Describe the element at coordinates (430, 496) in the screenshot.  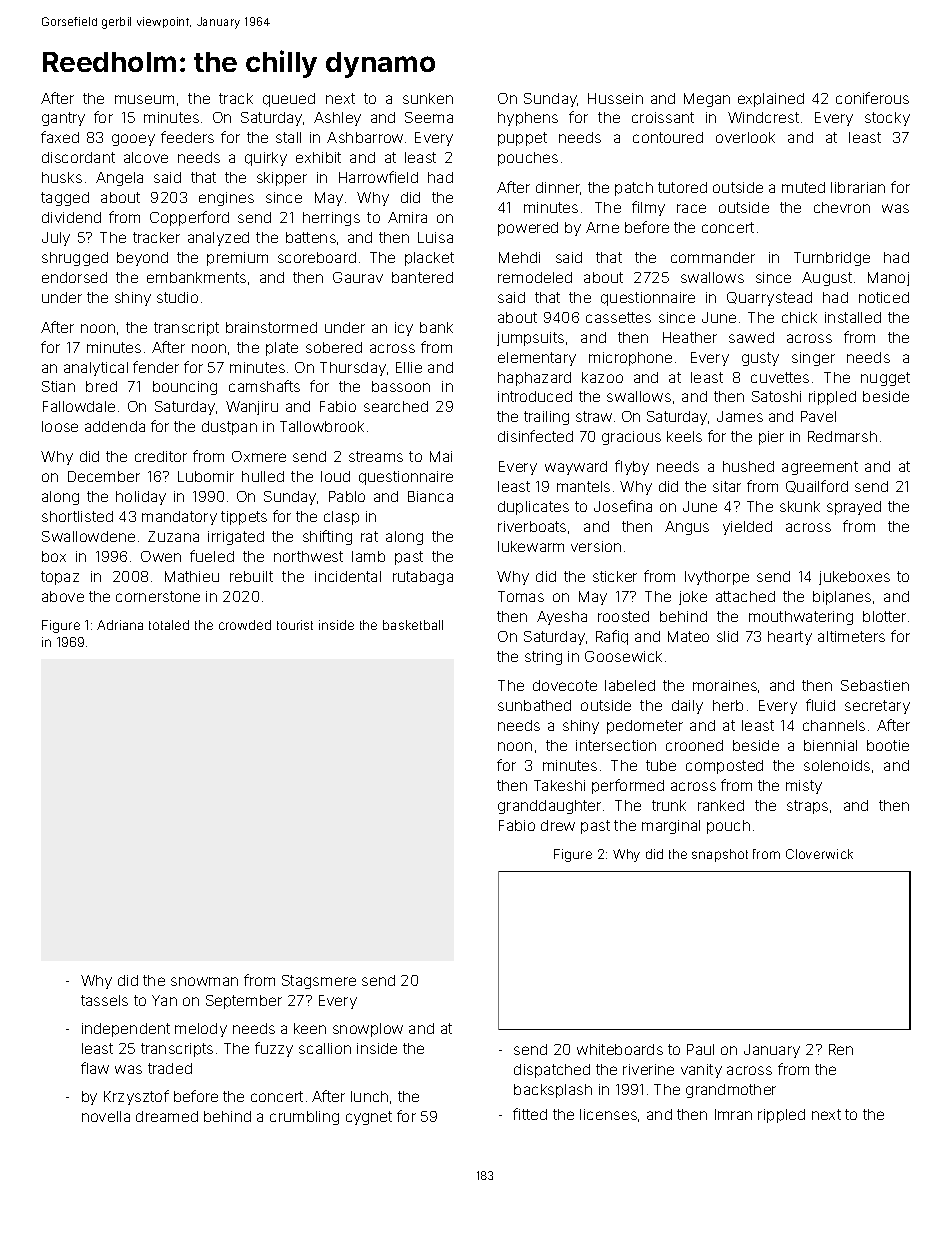
I see `Bianca` at that location.
